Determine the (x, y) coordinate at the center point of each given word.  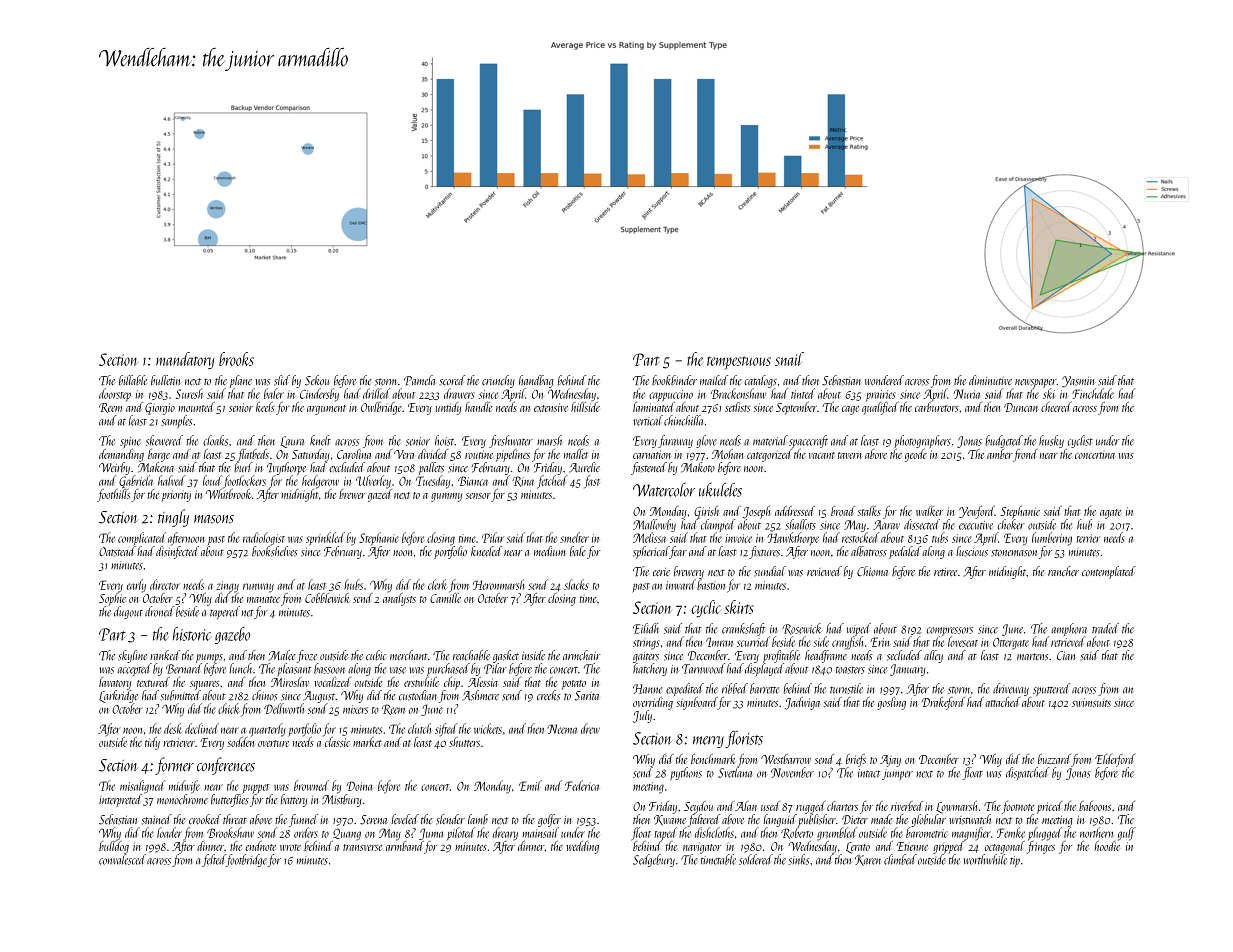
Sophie (112, 599)
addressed (795, 511)
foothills (113, 495)
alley (933, 656)
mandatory (185, 360)
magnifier (971, 834)
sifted (446, 729)
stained (157, 819)
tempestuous (739, 363)
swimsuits (1091, 702)
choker (1011, 524)
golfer (549, 820)
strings (646, 644)
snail (789, 359)
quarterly (267, 730)
